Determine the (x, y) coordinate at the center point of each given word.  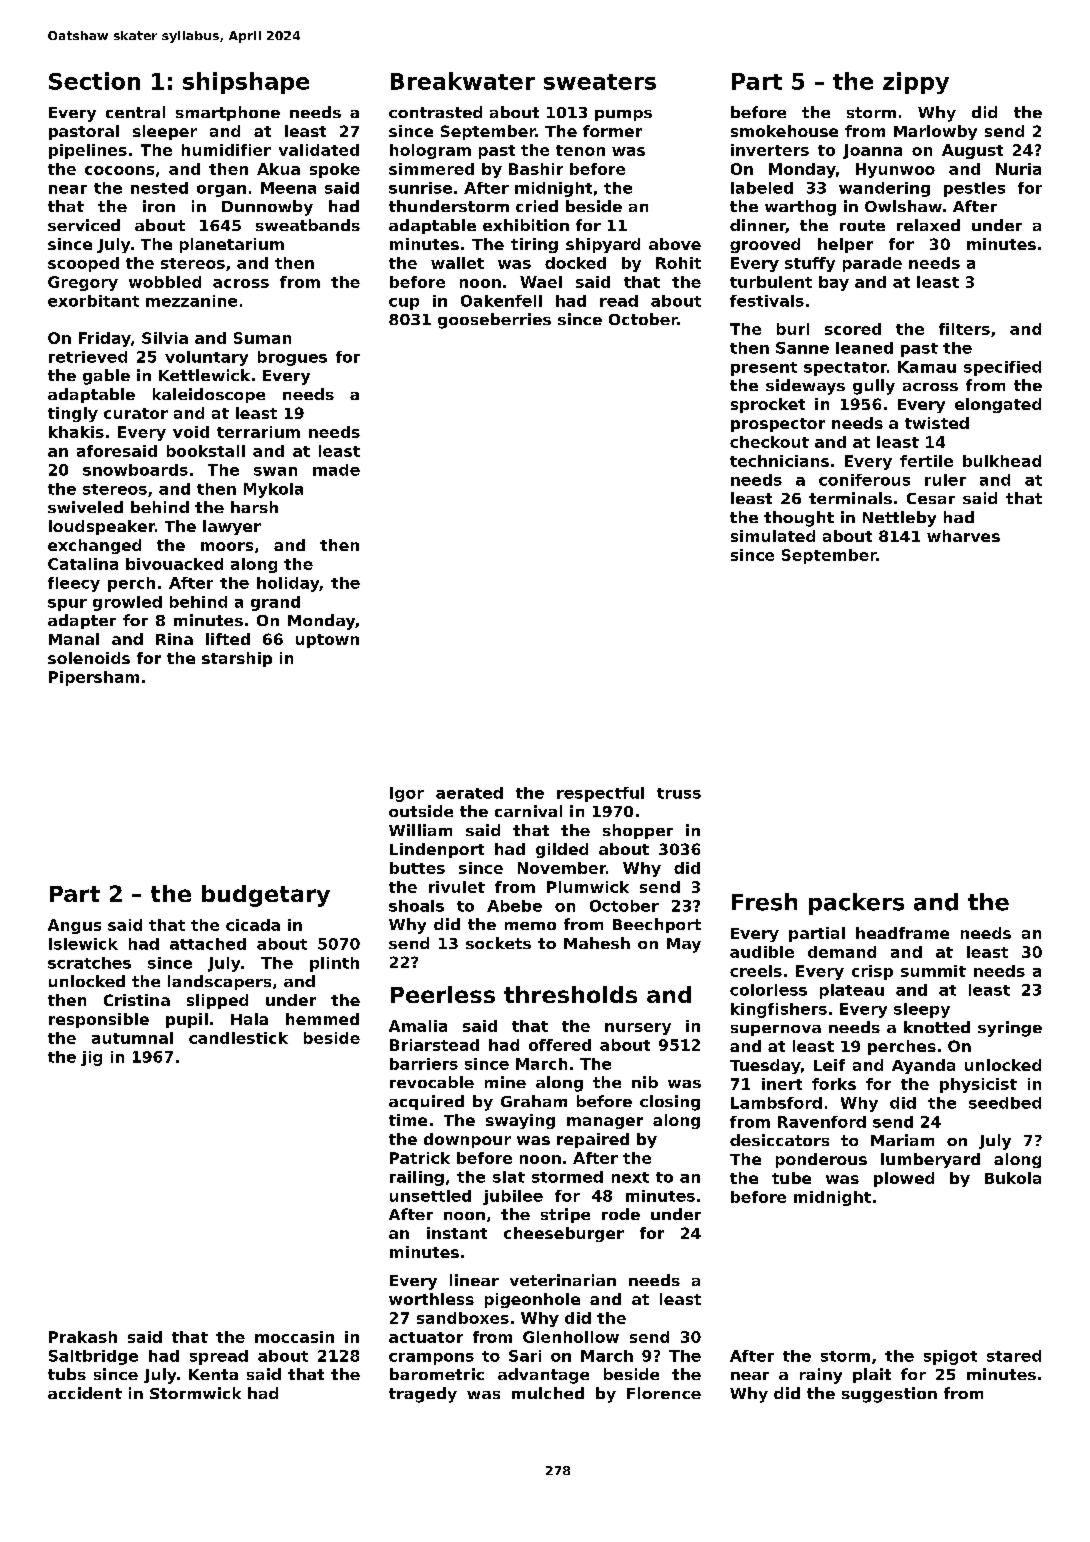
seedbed (1005, 1103)
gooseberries (494, 321)
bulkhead (1002, 461)
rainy (821, 1376)
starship (237, 659)
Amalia (418, 1026)
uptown (327, 641)
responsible (99, 1020)
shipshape (246, 83)
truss (679, 793)
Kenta (213, 1374)
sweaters (600, 82)
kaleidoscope (209, 395)
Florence (664, 1393)
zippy (916, 83)
